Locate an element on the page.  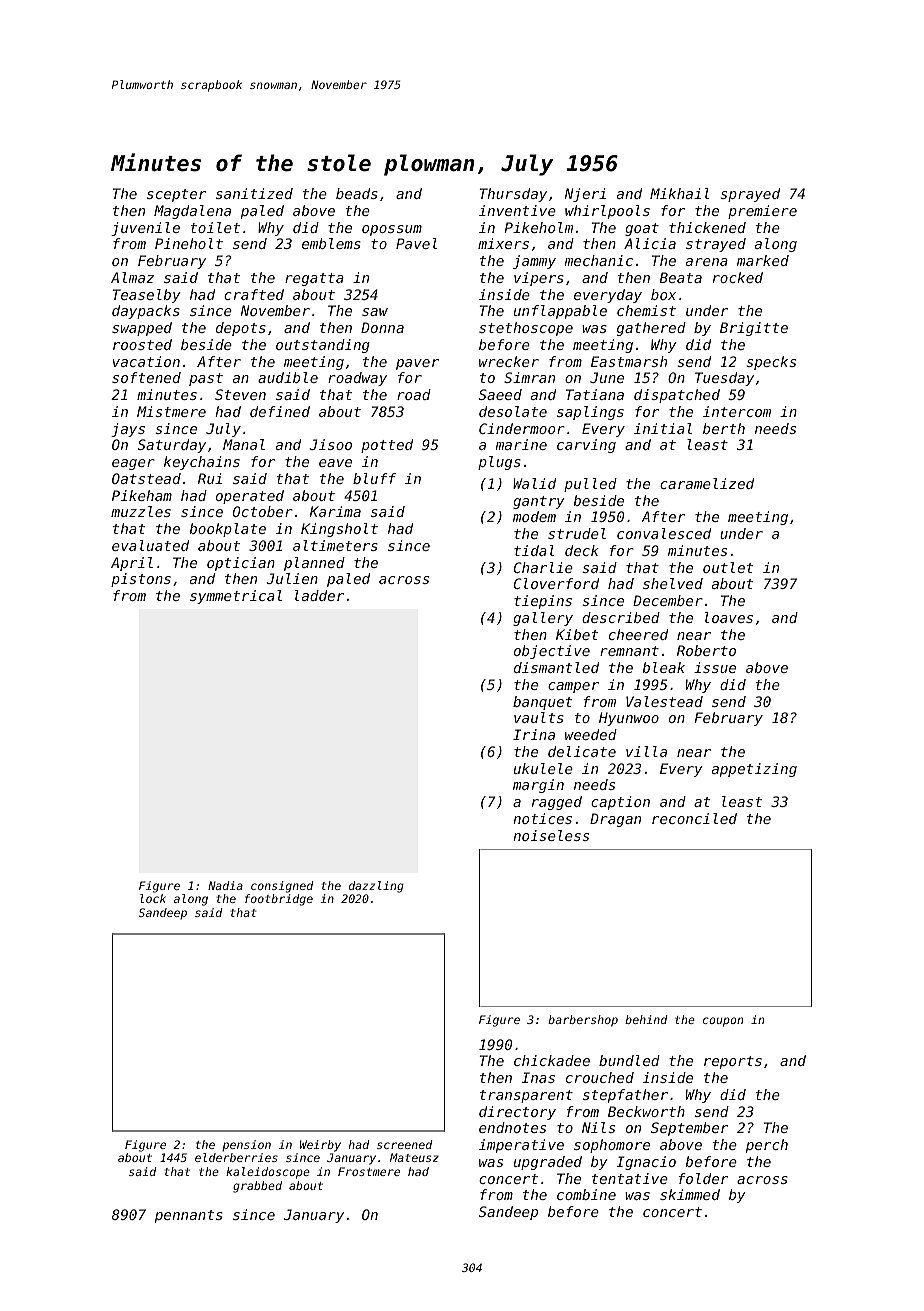
Jisoo is located at coordinates (331, 444).
